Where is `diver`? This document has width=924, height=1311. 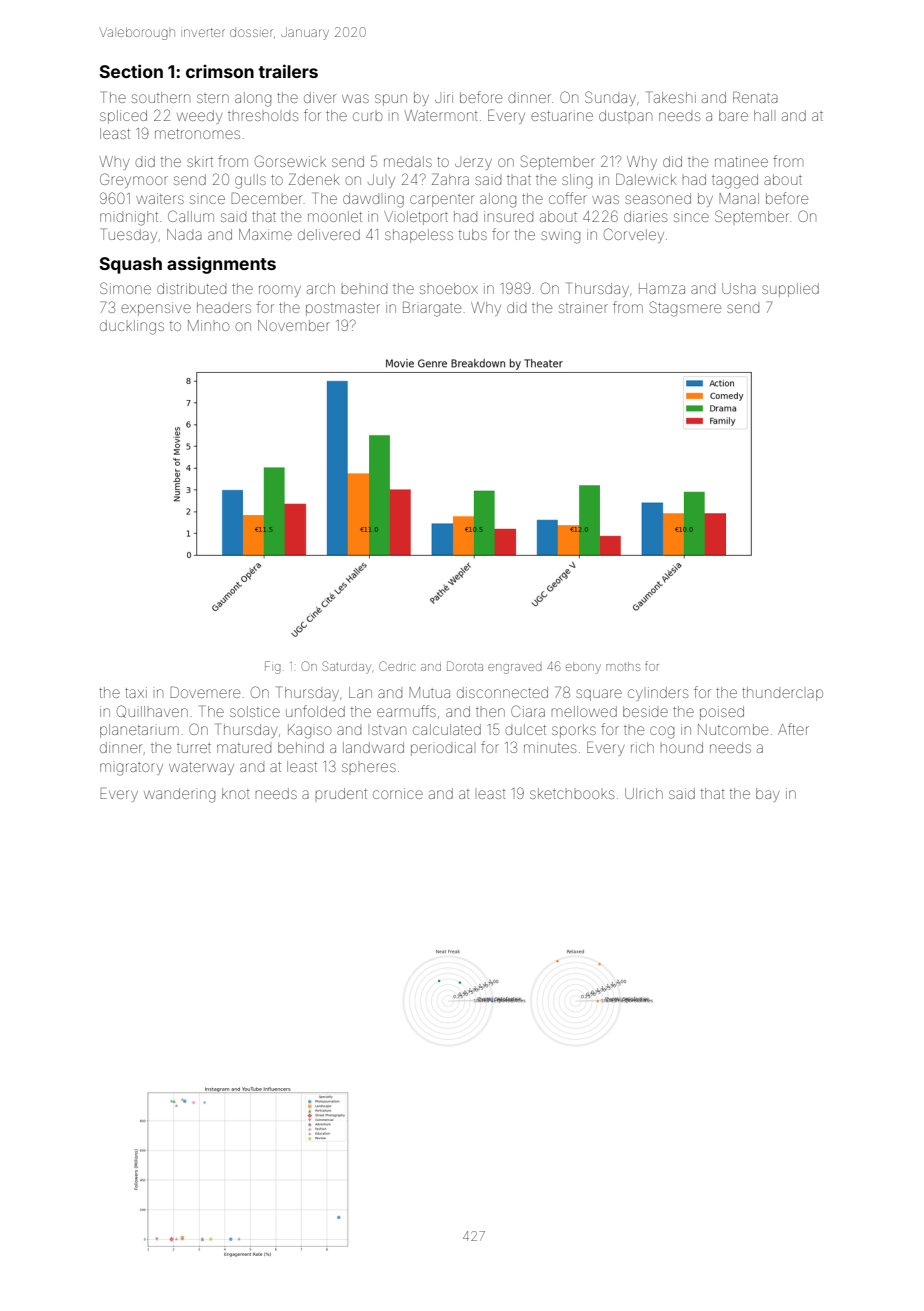 diver is located at coordinates (320, 97).
